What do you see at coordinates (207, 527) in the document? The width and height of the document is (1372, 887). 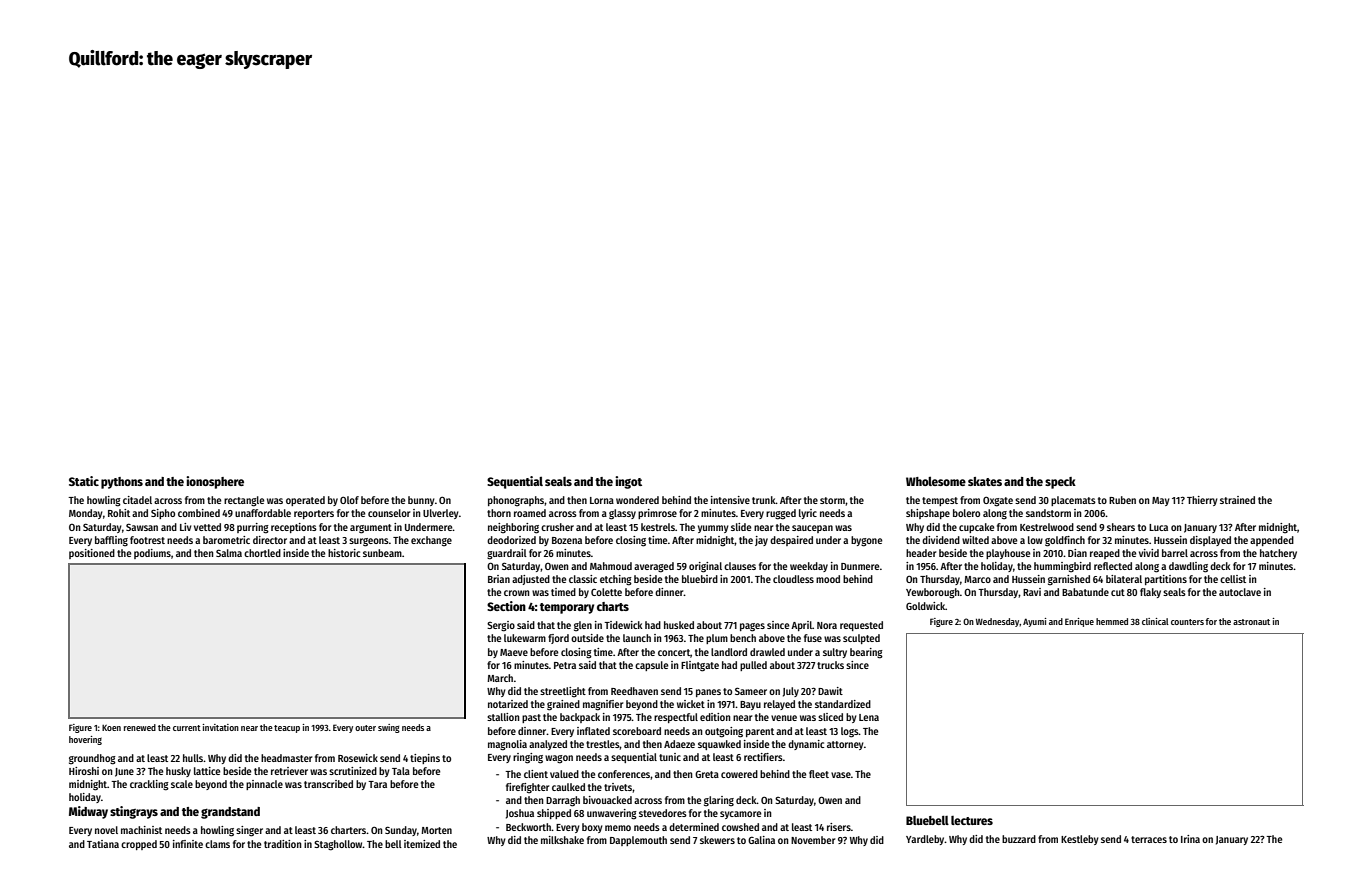 I see `vetted` at bounding box center [207, 527].
